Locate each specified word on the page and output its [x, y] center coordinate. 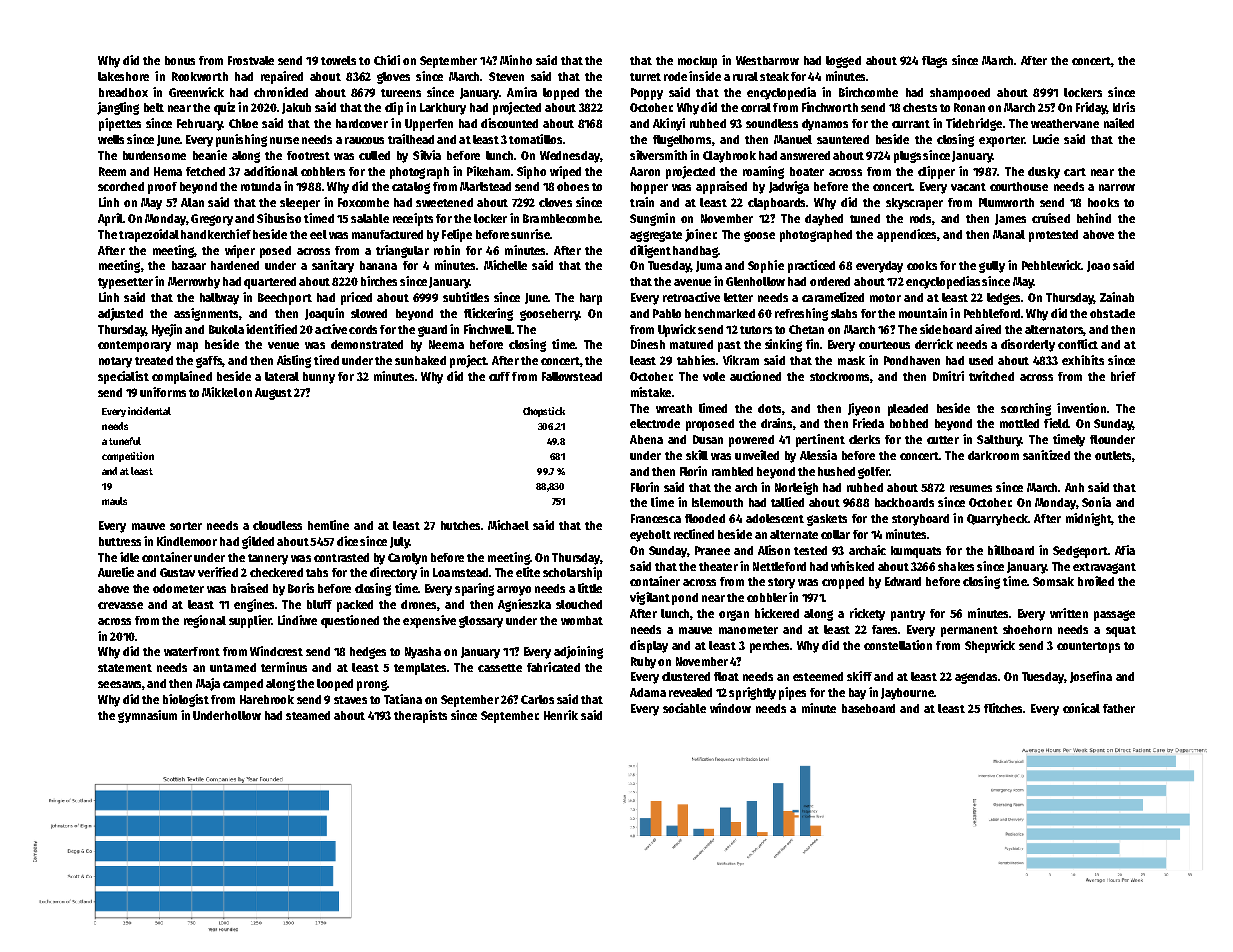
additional [271, 171]
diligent [650, 251]
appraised [721, 187]
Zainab [1117, 297]
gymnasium [147, 716]
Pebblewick [1051, 265]
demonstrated [367, 344]
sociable [684, 708]
